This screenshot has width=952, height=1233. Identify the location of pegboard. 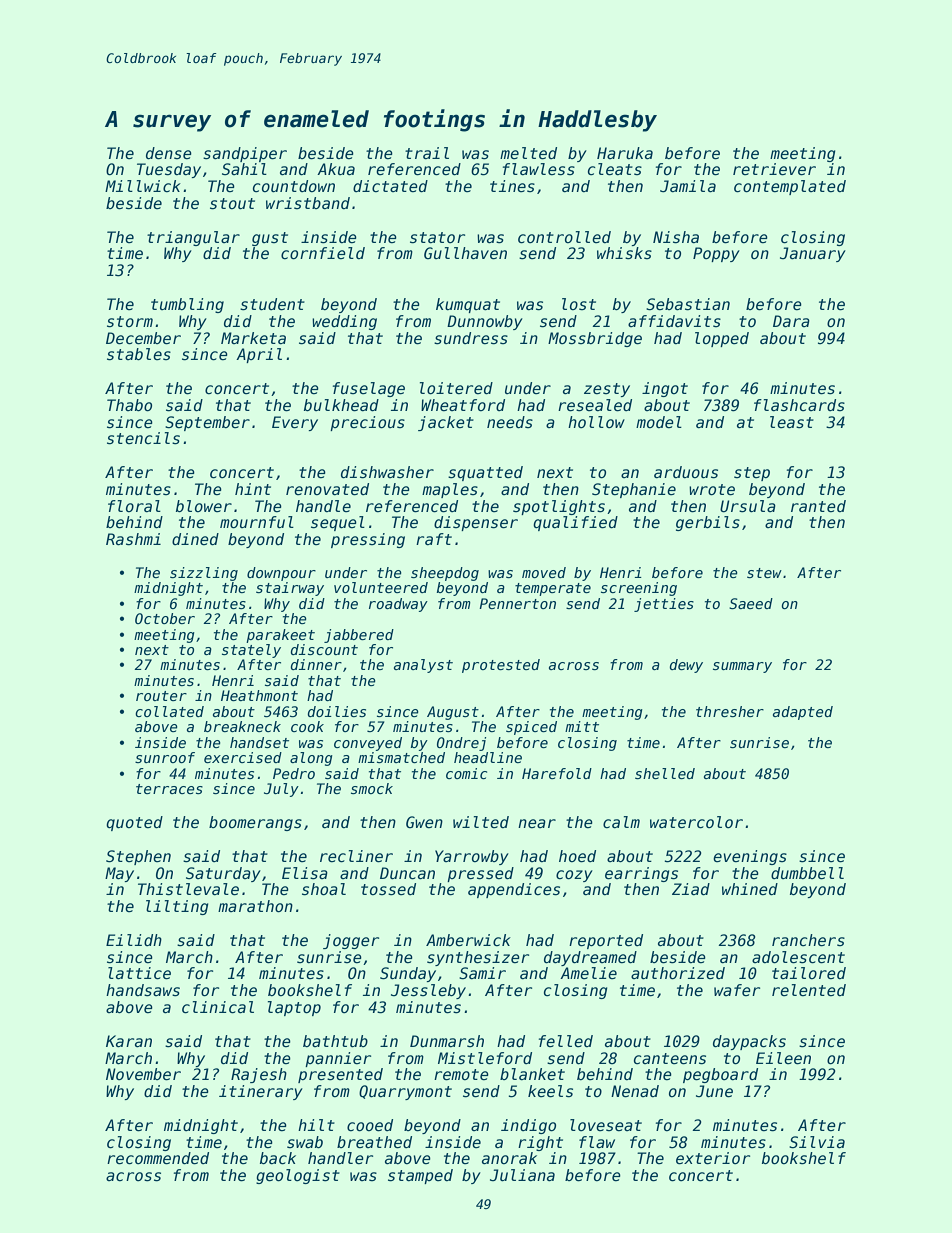
(720, 1075).
